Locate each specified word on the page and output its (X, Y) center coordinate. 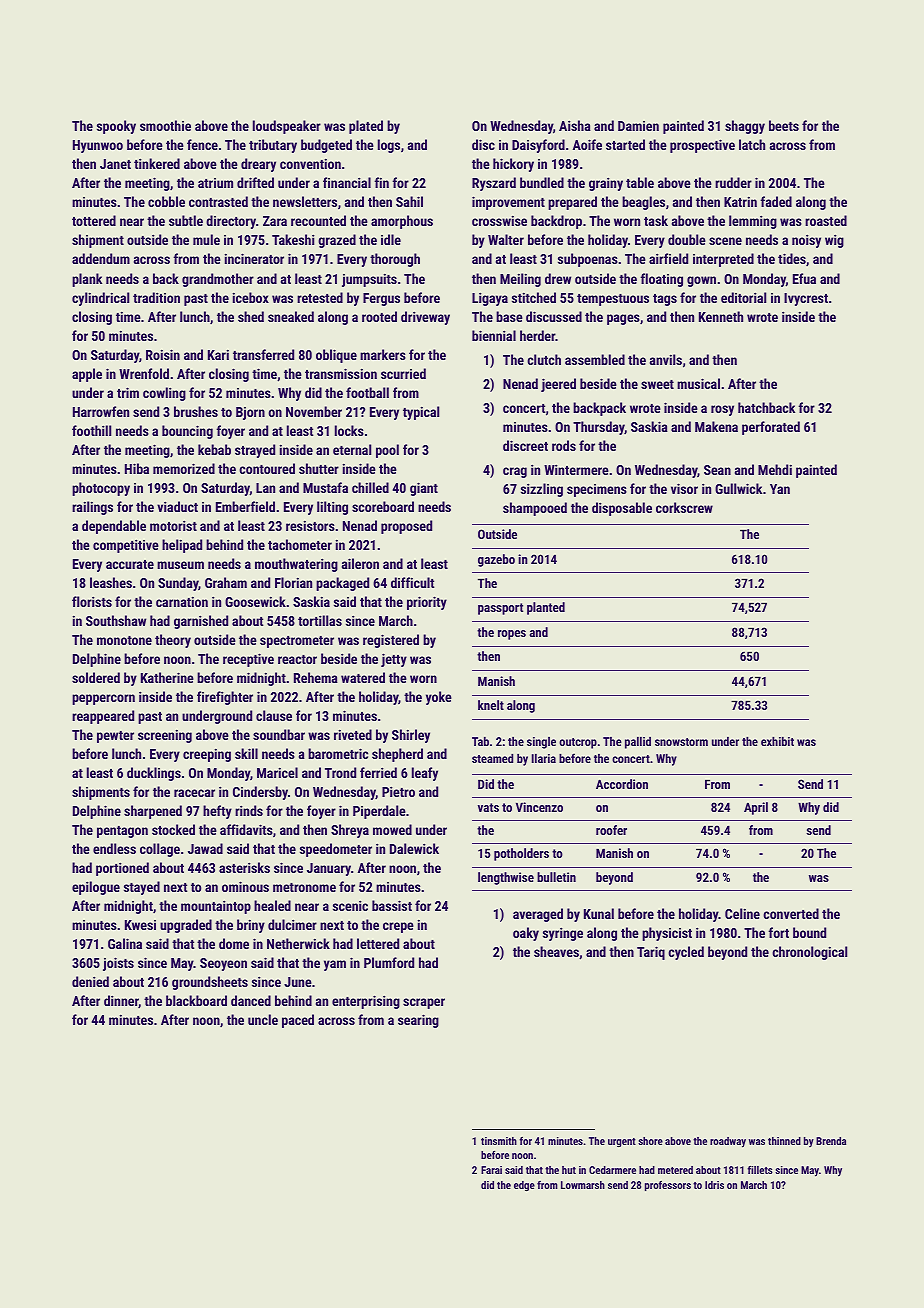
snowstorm (681, 742)
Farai (491, 1170)
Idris (714, 1185)
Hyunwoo (98, 146)
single (541, 743)
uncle (263, 1019)
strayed (255, 451)
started (625, 144)
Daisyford (538, 146)
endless (114, 848)
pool (387, 451)
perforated (771, 428)
